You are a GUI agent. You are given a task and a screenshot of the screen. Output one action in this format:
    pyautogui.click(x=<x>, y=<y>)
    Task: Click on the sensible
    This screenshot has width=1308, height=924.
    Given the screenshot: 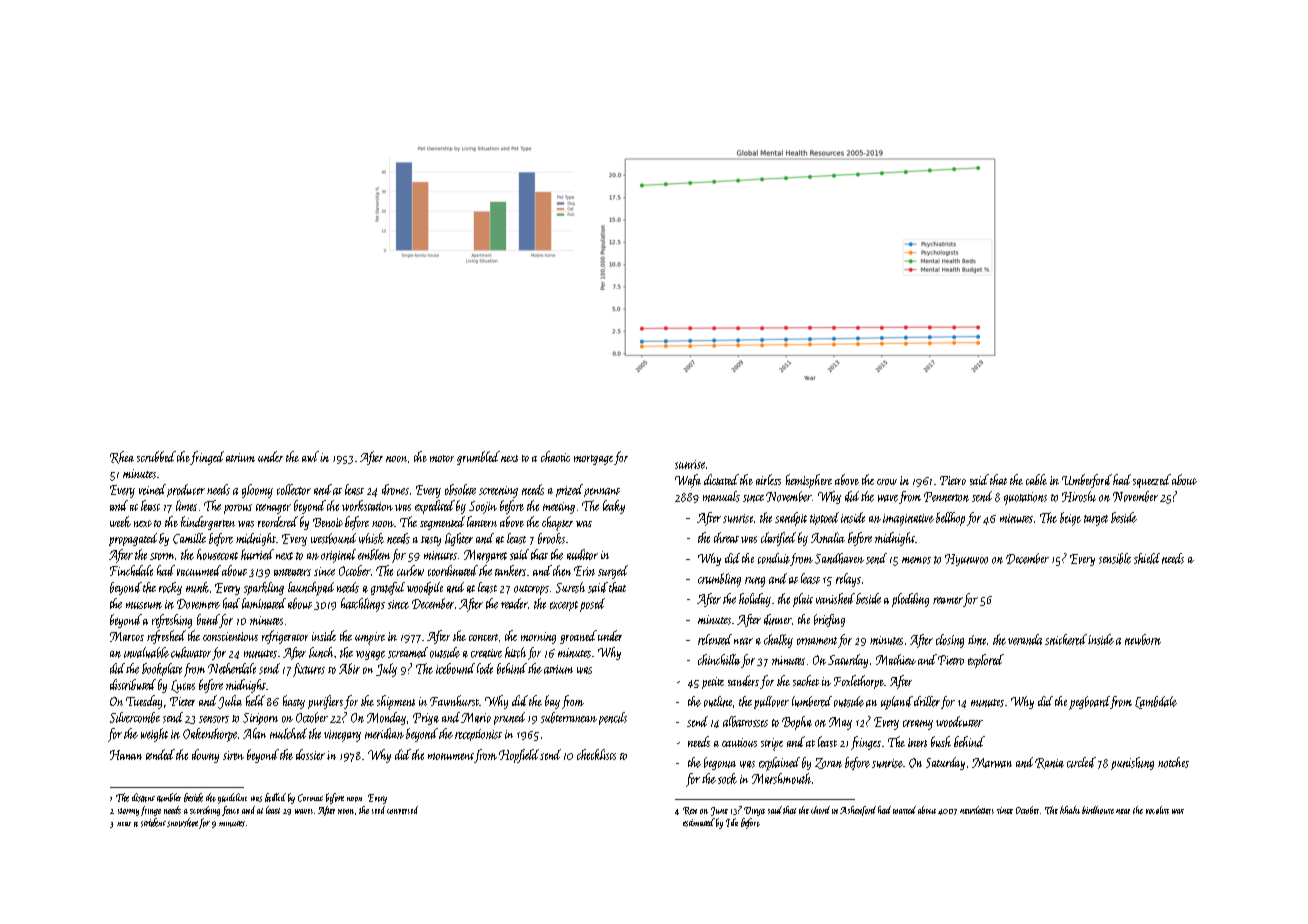 What is the action you would take?
    pyautogui.click(x=1115, y=558)
